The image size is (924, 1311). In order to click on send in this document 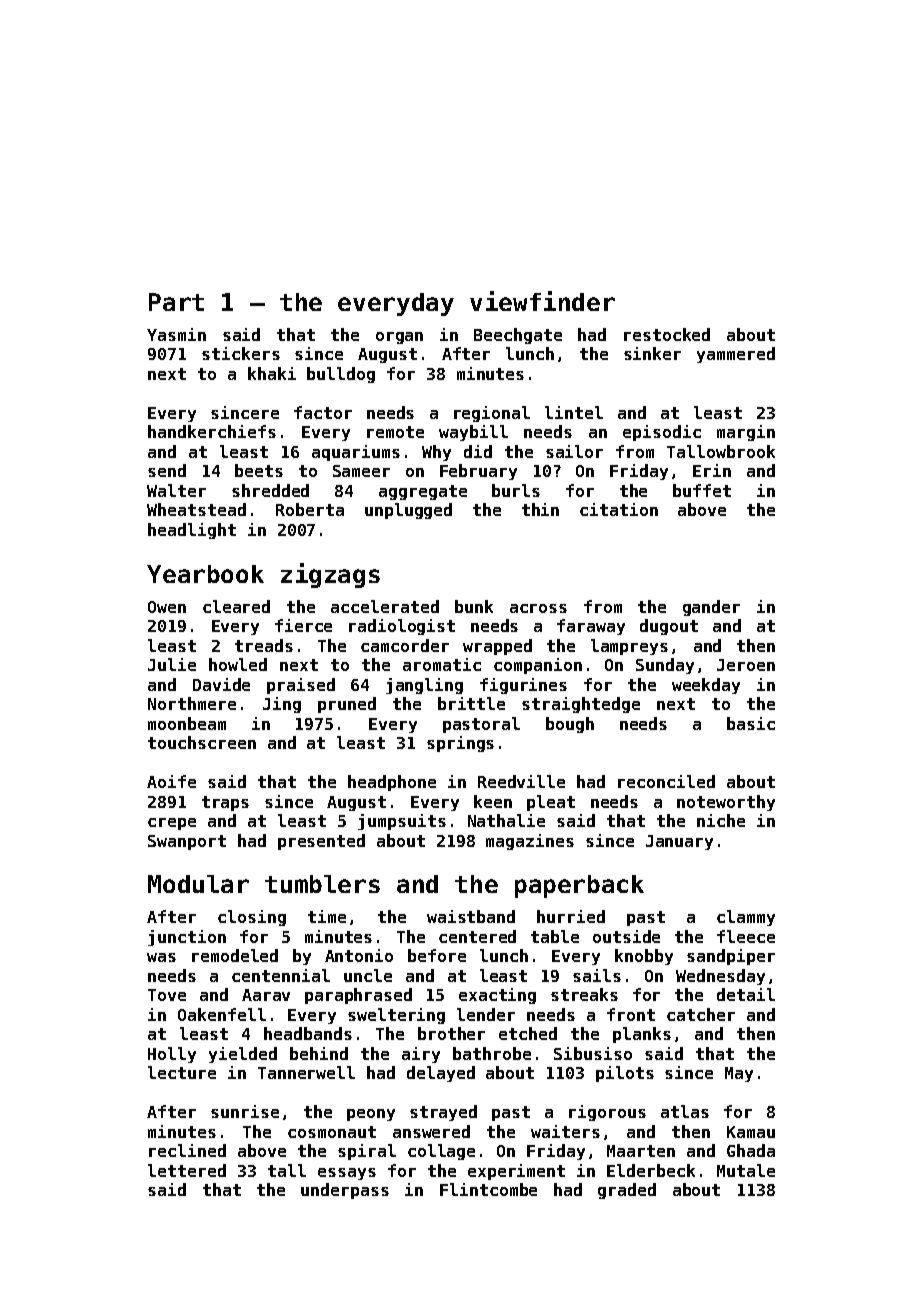, I will do `click(167, 470)`.
